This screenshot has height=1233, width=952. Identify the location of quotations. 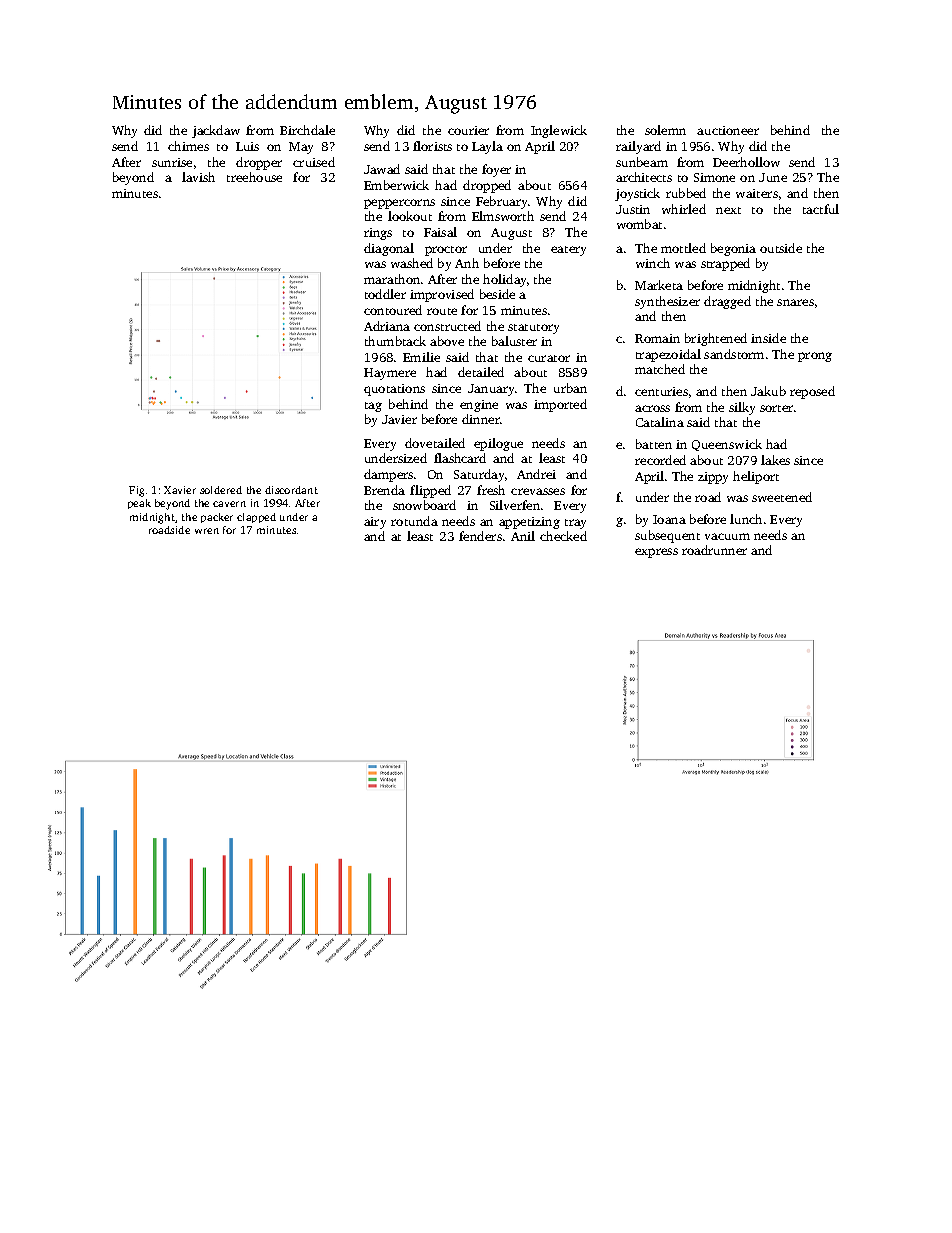
(394, 390).
